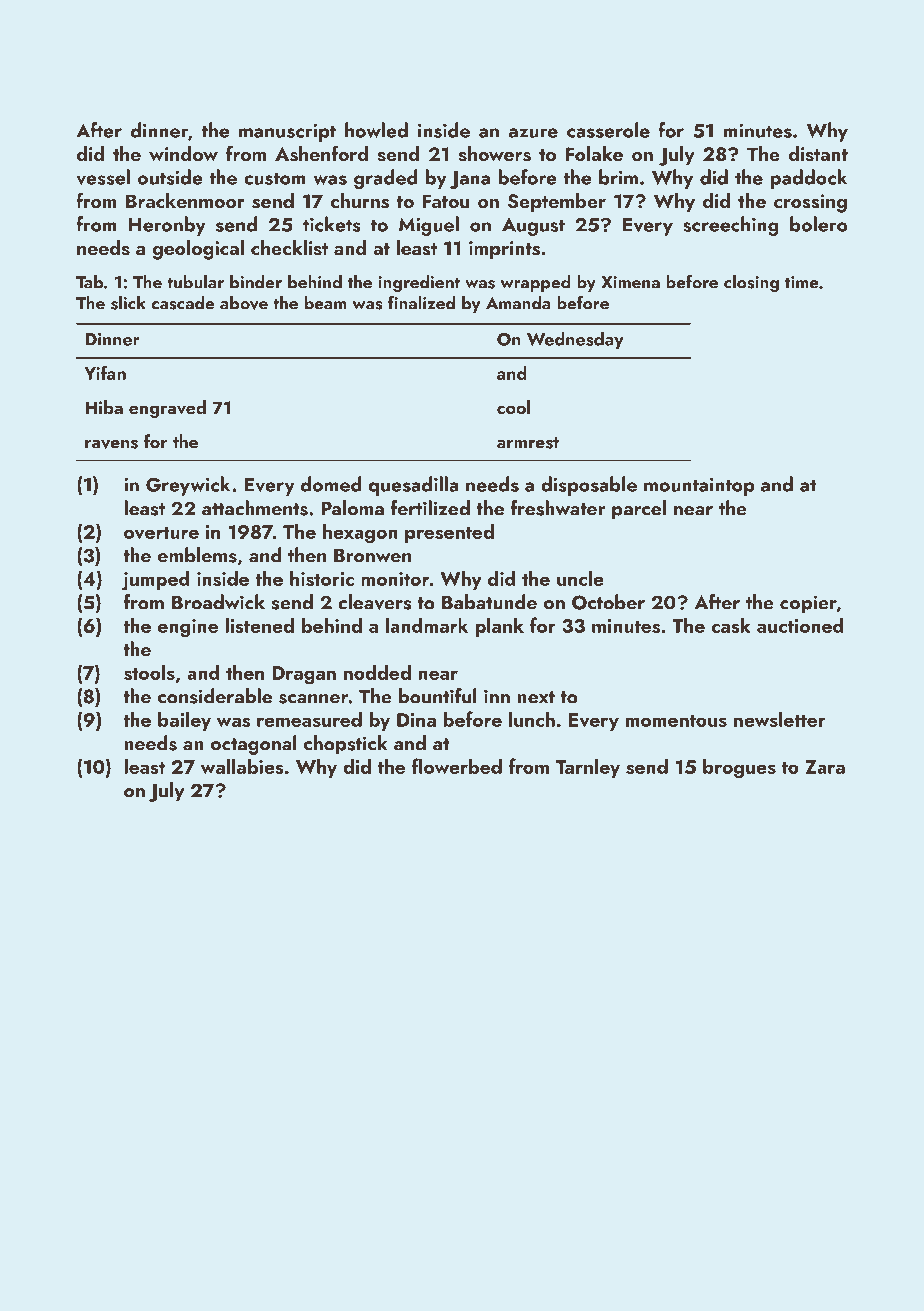  What do you see at coordinates (731, 226) in the screenshot?
I see `screeching` at bounding box center [731, 226].
